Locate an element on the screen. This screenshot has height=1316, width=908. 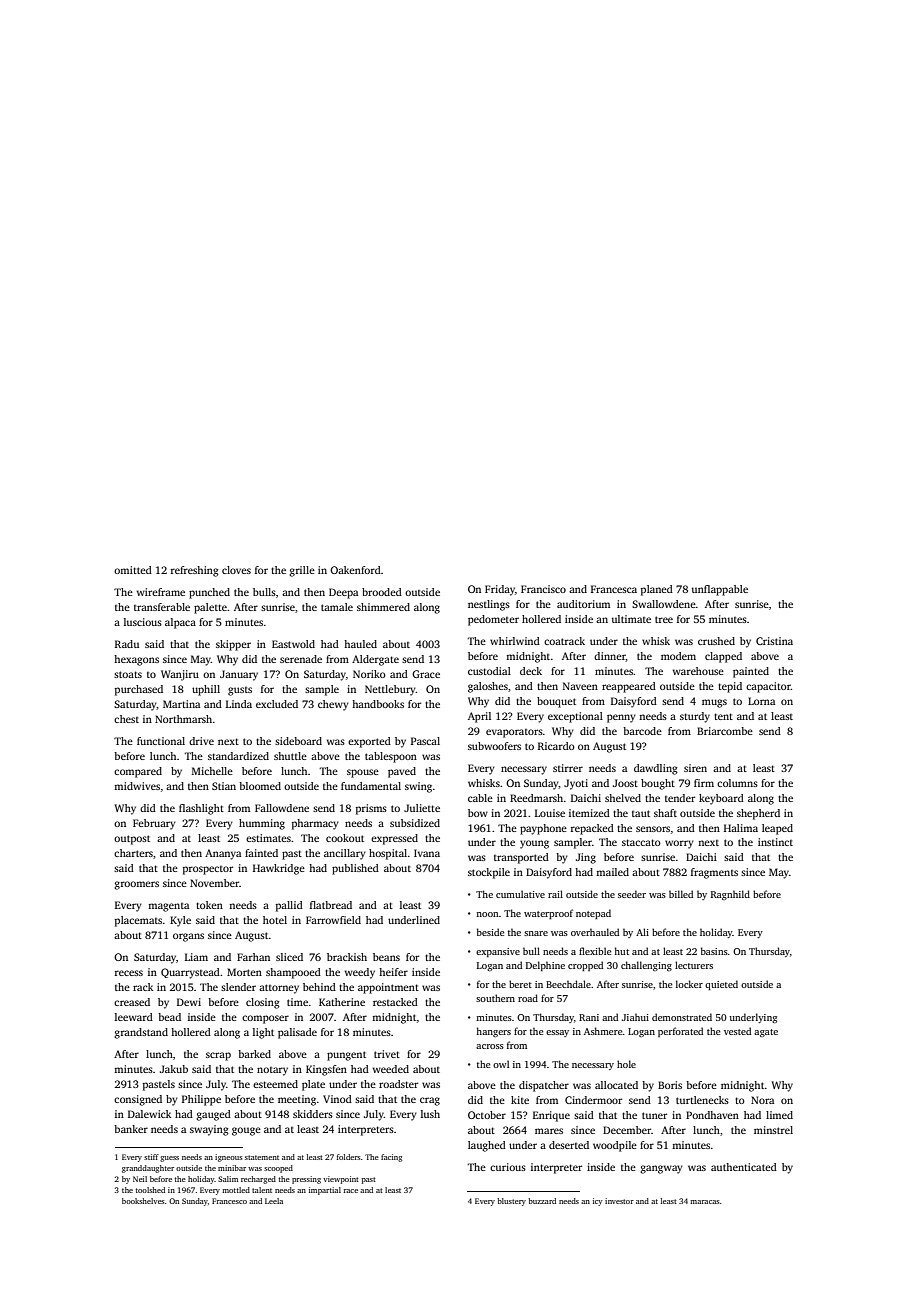
Leela is located at coordinates (274, 1201).
